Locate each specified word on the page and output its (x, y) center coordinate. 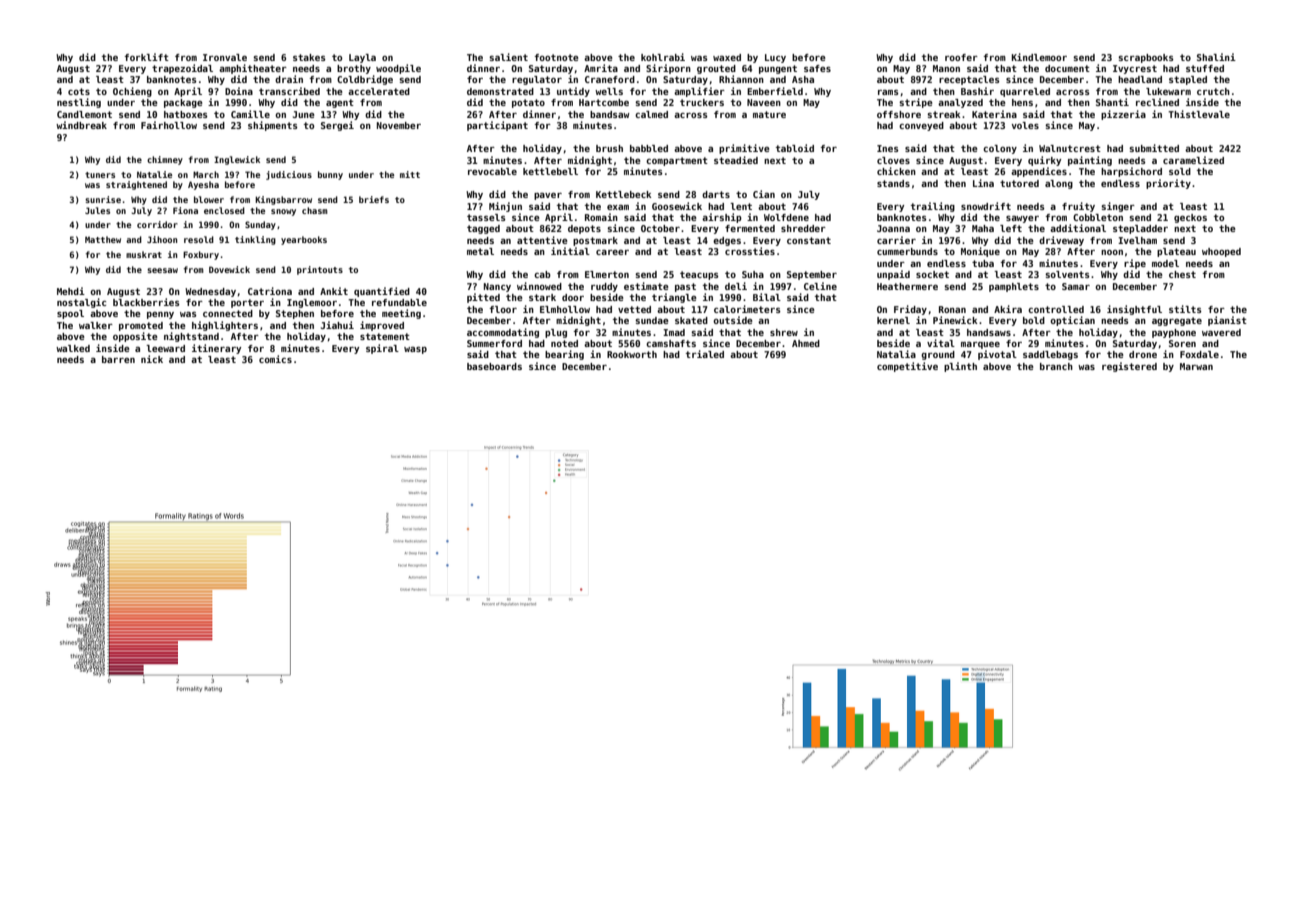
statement (385, 336)
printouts (320, 270)
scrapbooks (1146, 58)
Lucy (775, 58)
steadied (736, 160)
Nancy (497, 287)
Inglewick (237, 160)
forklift (146, 57)
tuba (983, 263)
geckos (1190, 218)
